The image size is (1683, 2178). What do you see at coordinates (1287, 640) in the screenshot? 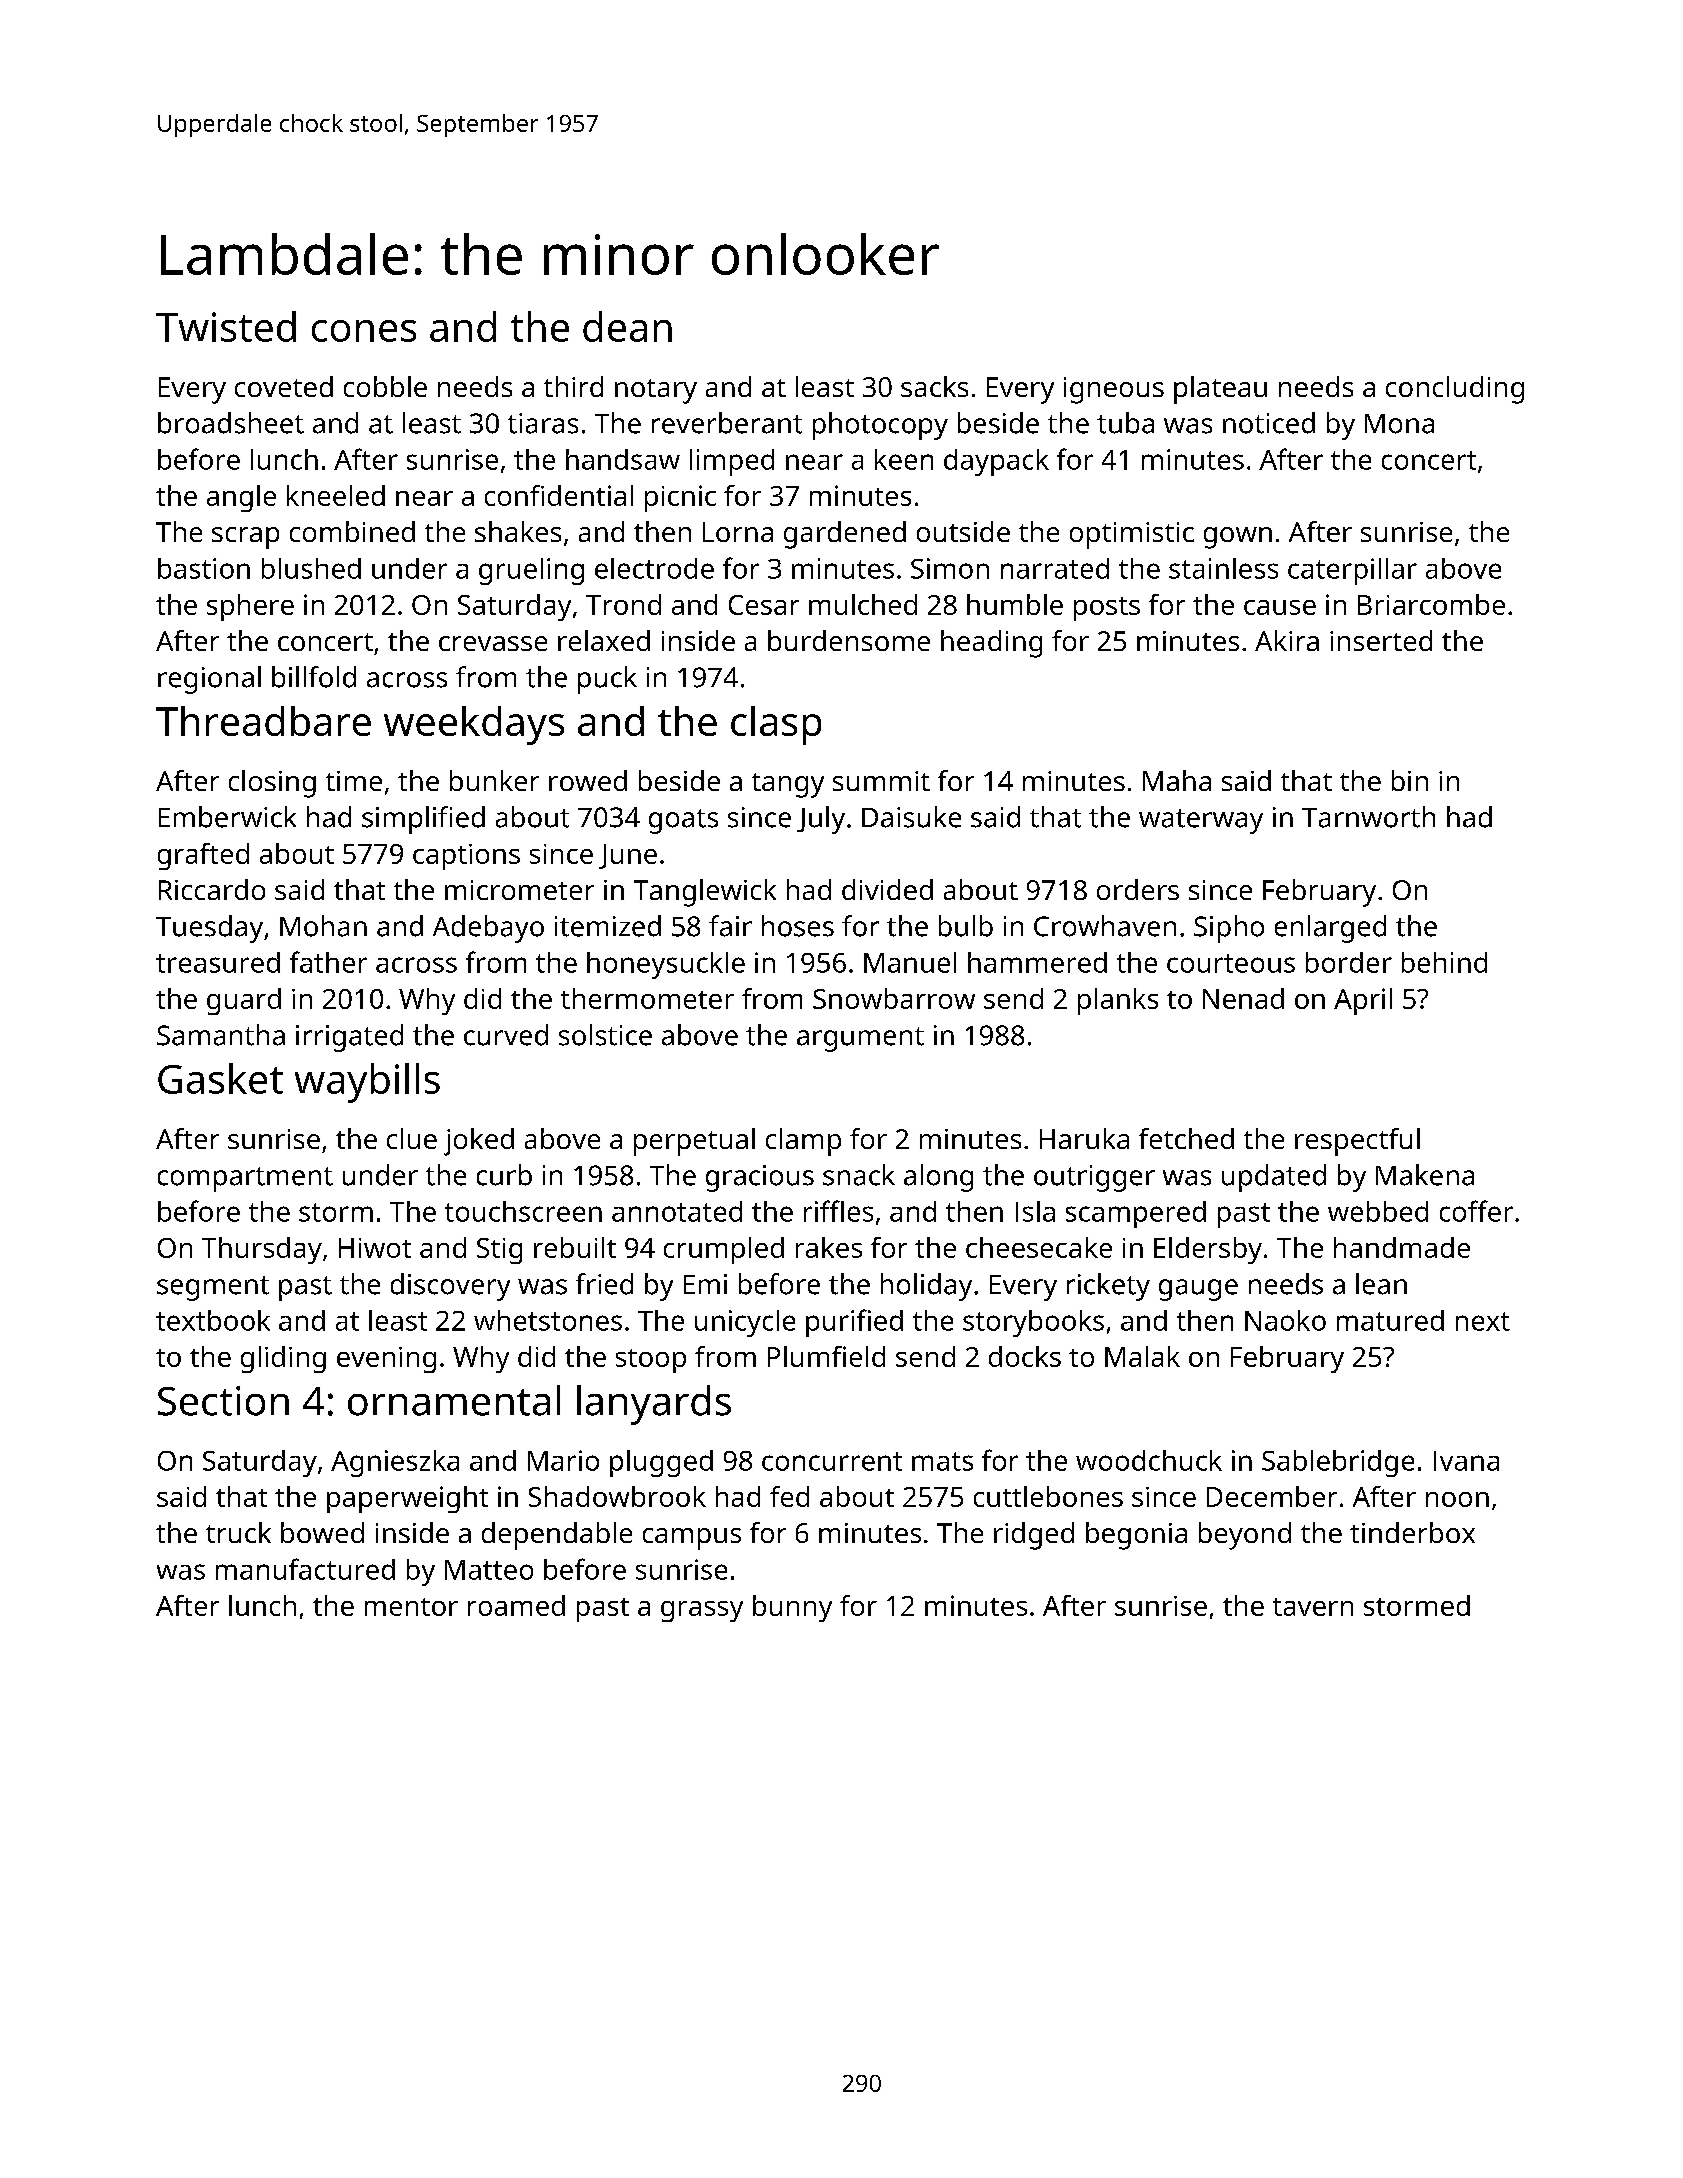
I see `Akira` at bounding box center [1287, 640].
